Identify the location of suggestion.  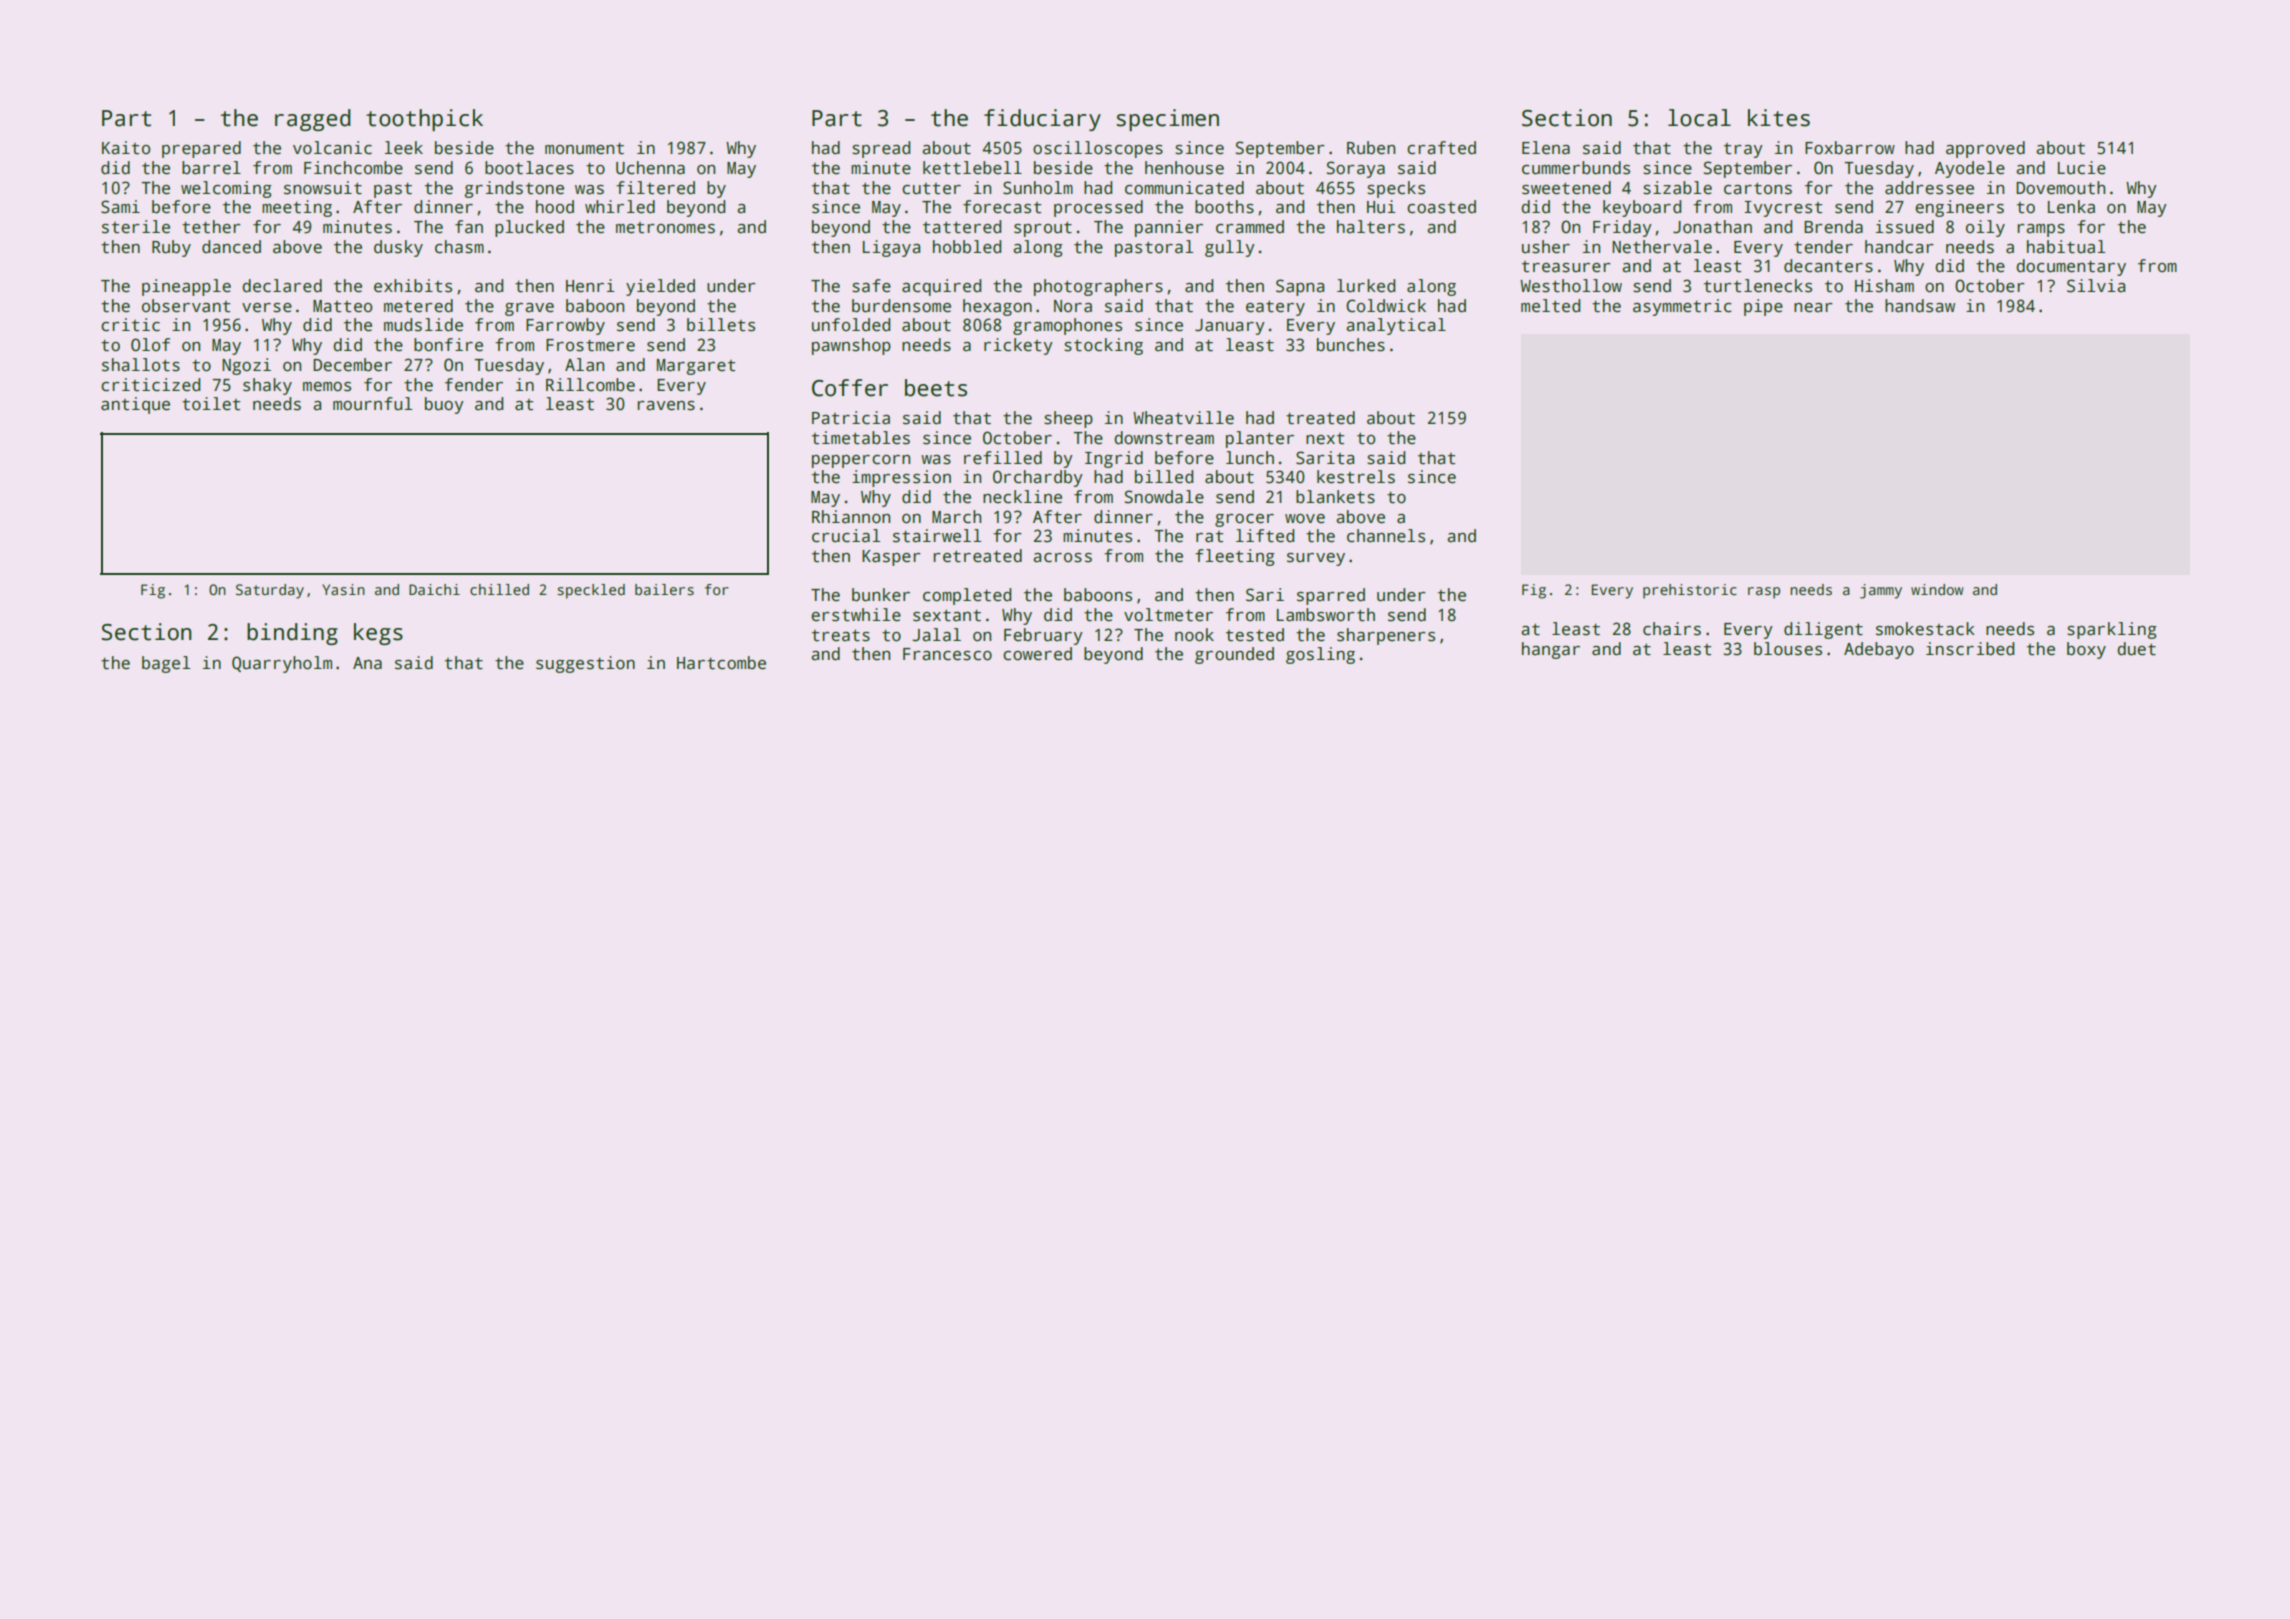
(585, 664).
